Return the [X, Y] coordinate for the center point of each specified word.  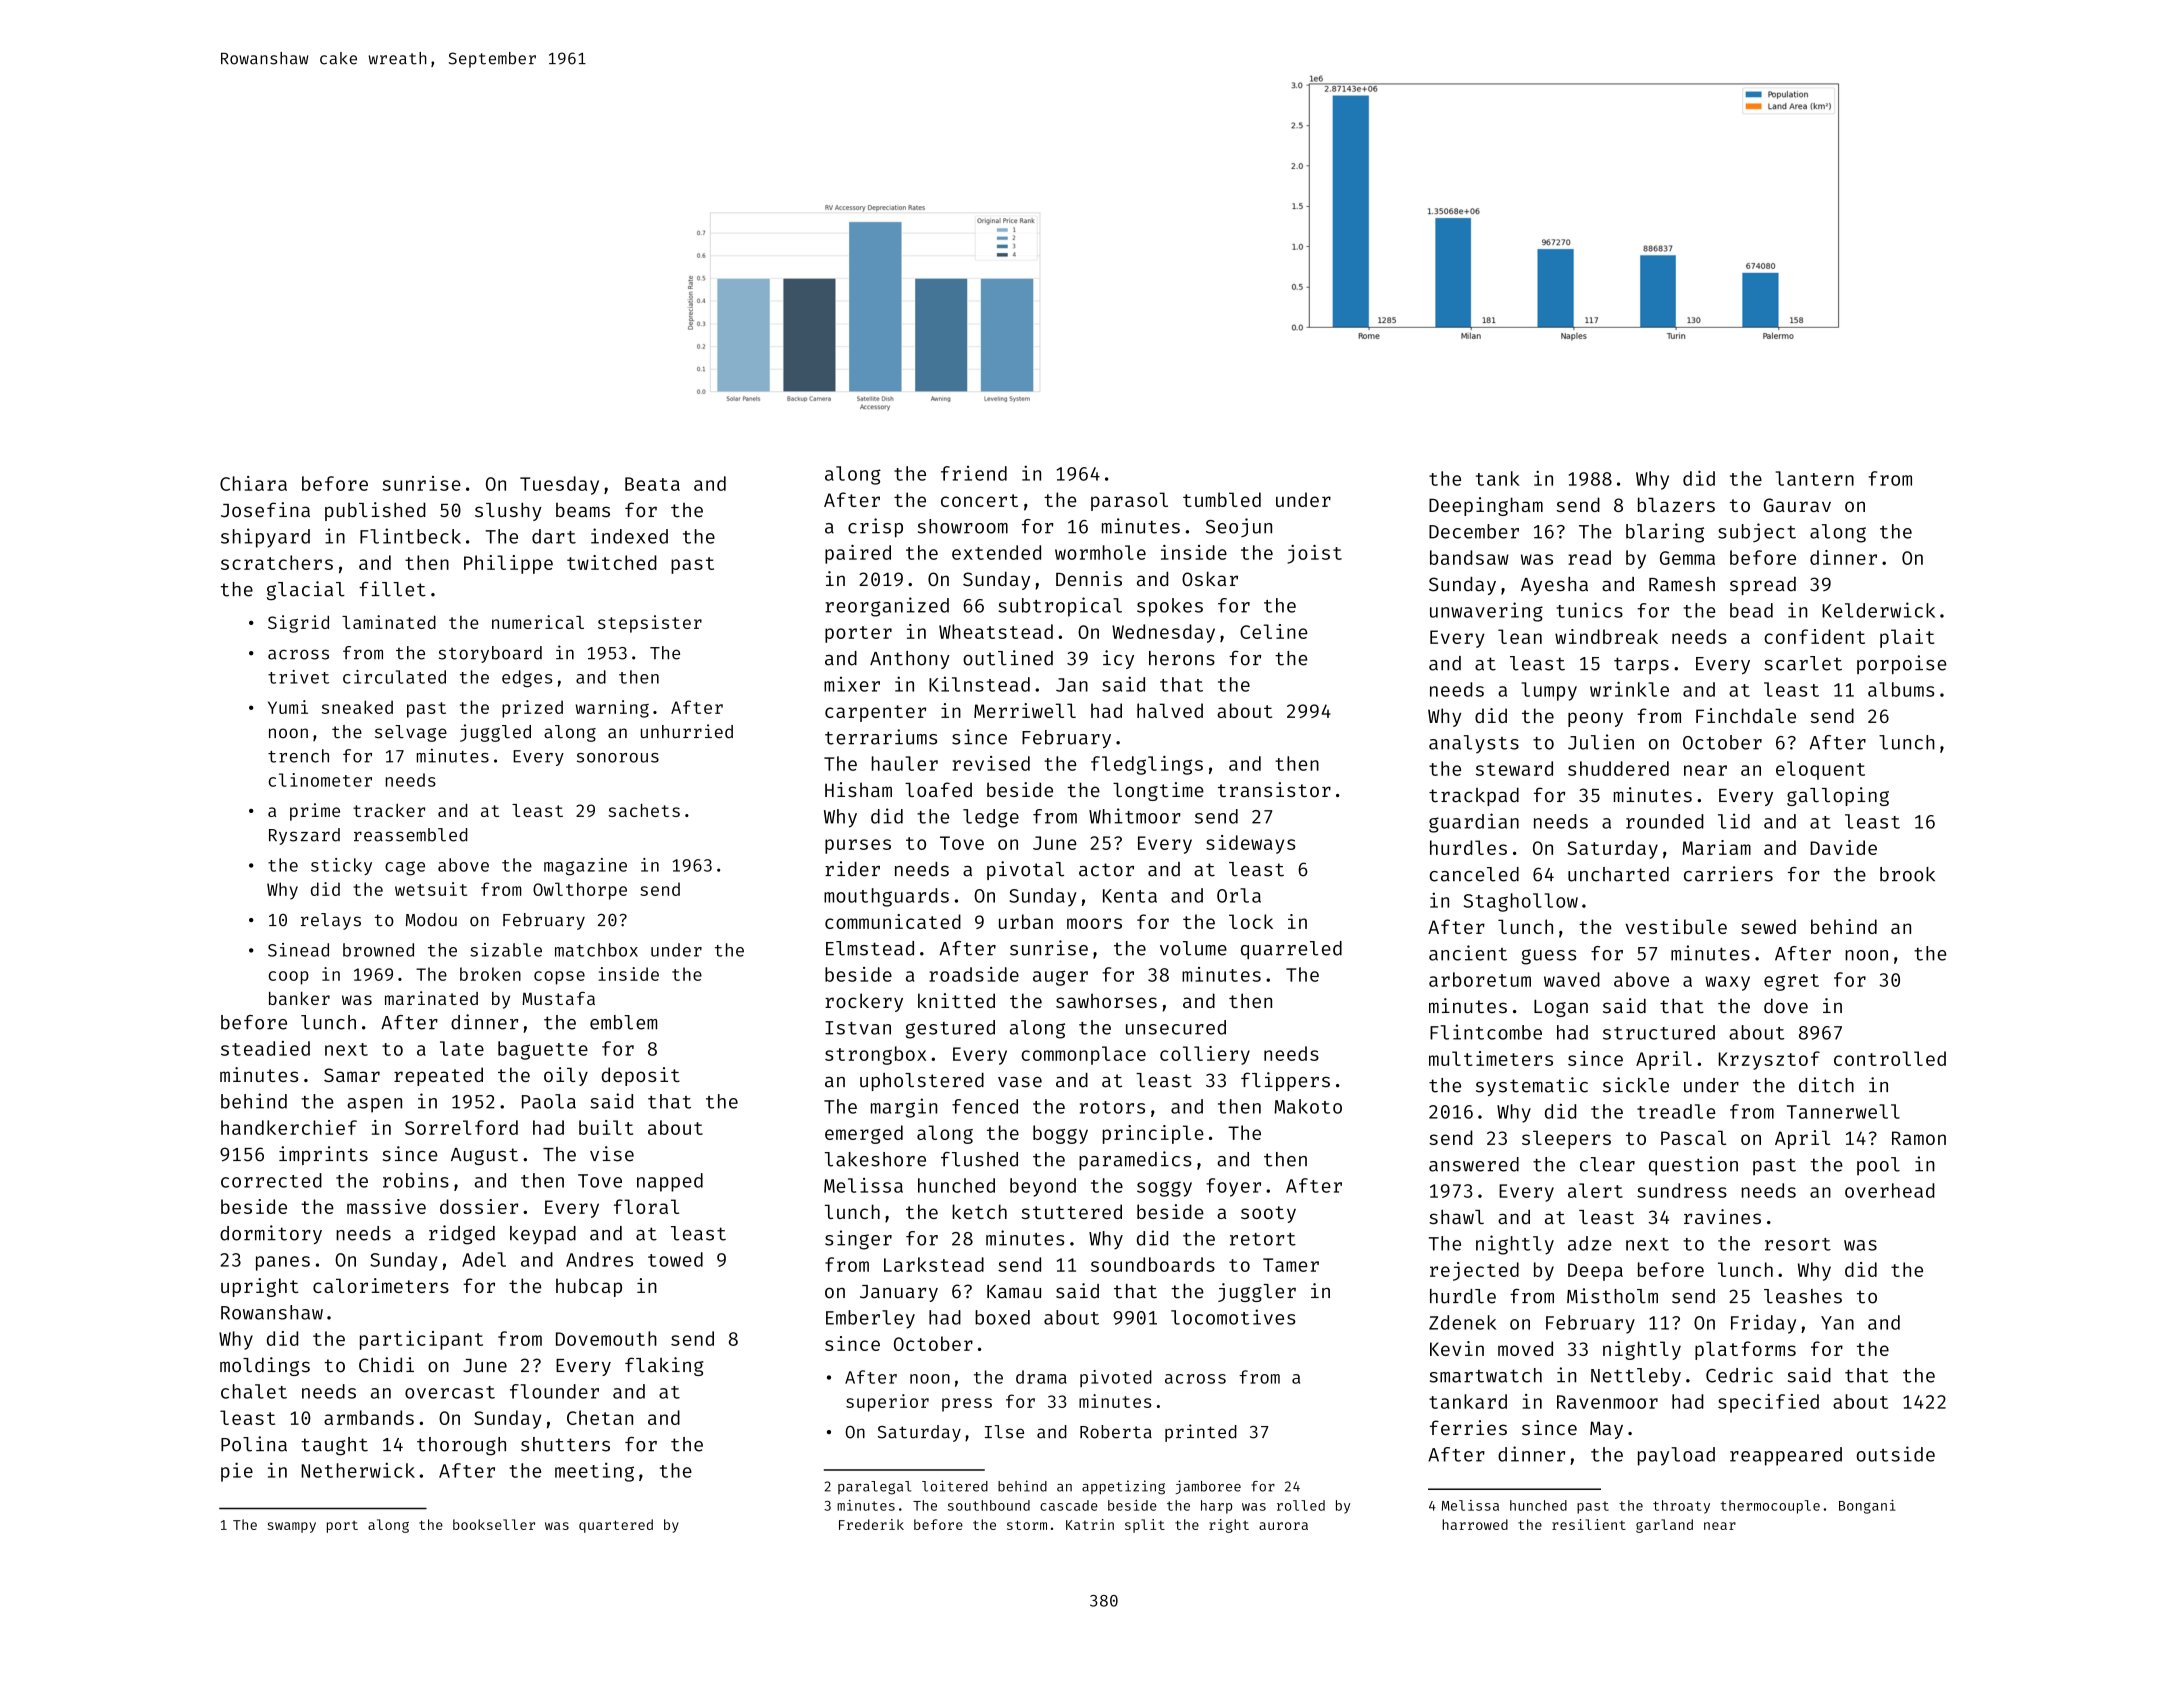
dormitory [271, 1234]
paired [858, 554]
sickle [1636, 1085]
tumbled [1222, 499]
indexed [629, 536]
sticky [341, 866]
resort [1798, 1244]
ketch [979, 1211]
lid [1734, 821]
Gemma [1687, 558]
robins [416, 1180]
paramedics [1135, 1160]
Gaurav [1797, 505]
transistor [1274, 789]
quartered [616, 1526]
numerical [538, 622]
